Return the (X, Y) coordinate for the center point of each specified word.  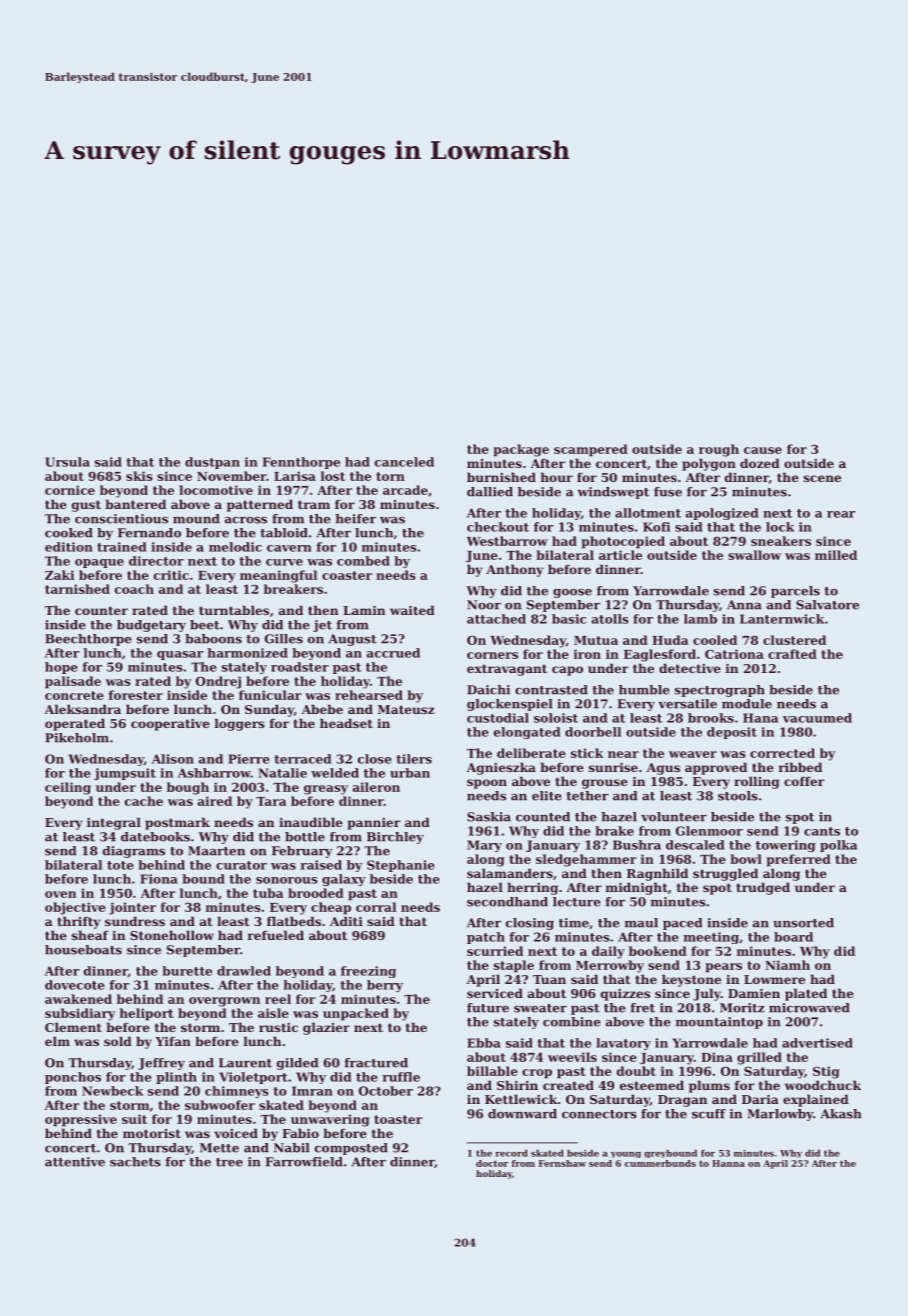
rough (719, 450)
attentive (75, 1162)
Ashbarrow (214, 773)
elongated (527, 733)
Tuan (549, 979)
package (521, 450)
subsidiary (80, 1014)
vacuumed (817, 718)
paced (682, 924)
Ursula (67, 462)
